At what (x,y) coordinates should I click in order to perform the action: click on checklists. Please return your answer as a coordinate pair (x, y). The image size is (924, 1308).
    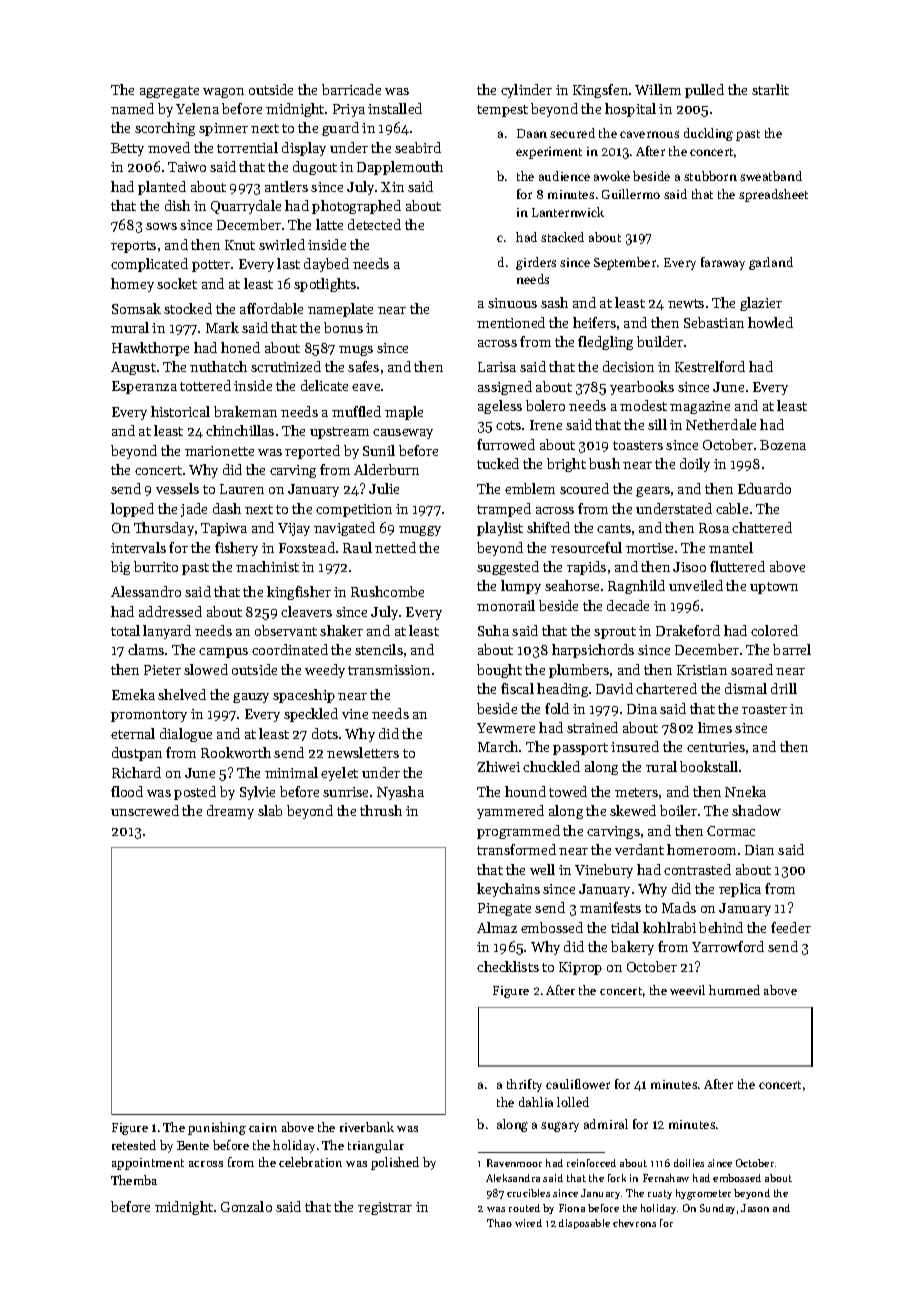
    Looking at the image, I should click on (508, 966).
